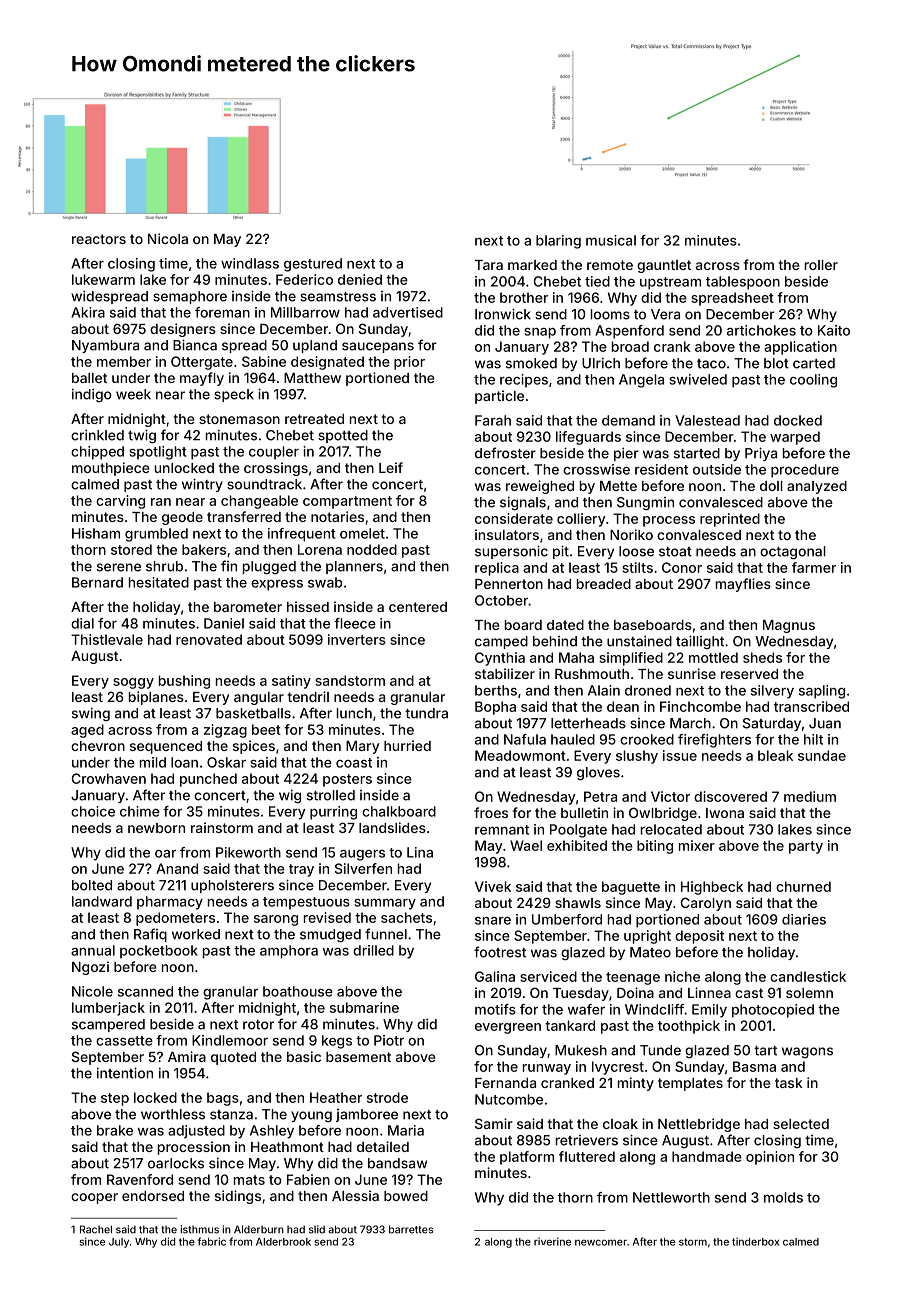  Describe the element at coordinates (821, 265) in the image. I see `roller` at that location.
